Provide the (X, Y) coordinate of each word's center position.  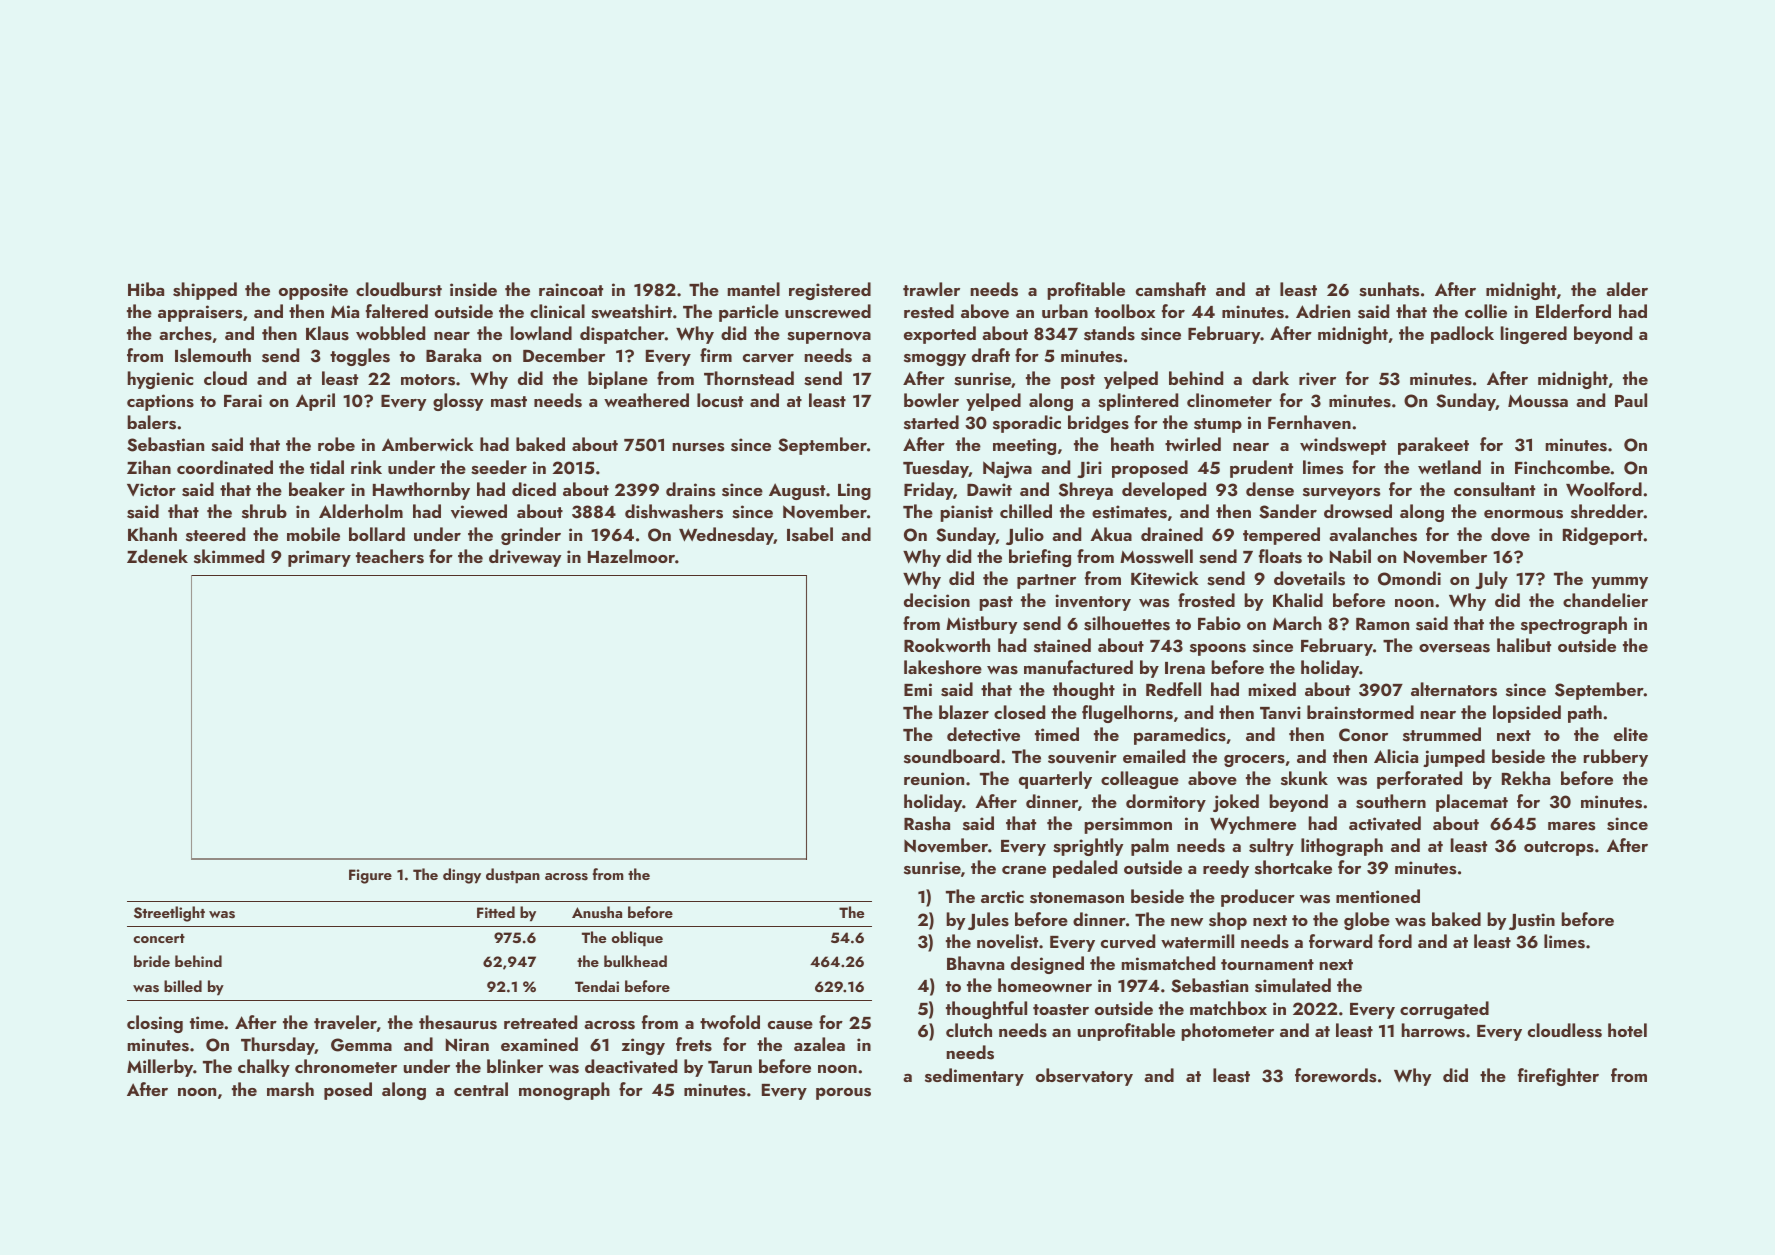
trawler (931, 289)
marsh (290, 1089)
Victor (151, 489)
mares (1571, 826)
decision (937, 600)
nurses (698, 447)
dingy (462, 876)
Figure (370, 876)
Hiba (146, 289)
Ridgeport (1603, 536)
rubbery (1616, 758)
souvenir (1082, 757)
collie (1486, 311)
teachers (390, 556)
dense (1270, 489)
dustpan (513, 876)
